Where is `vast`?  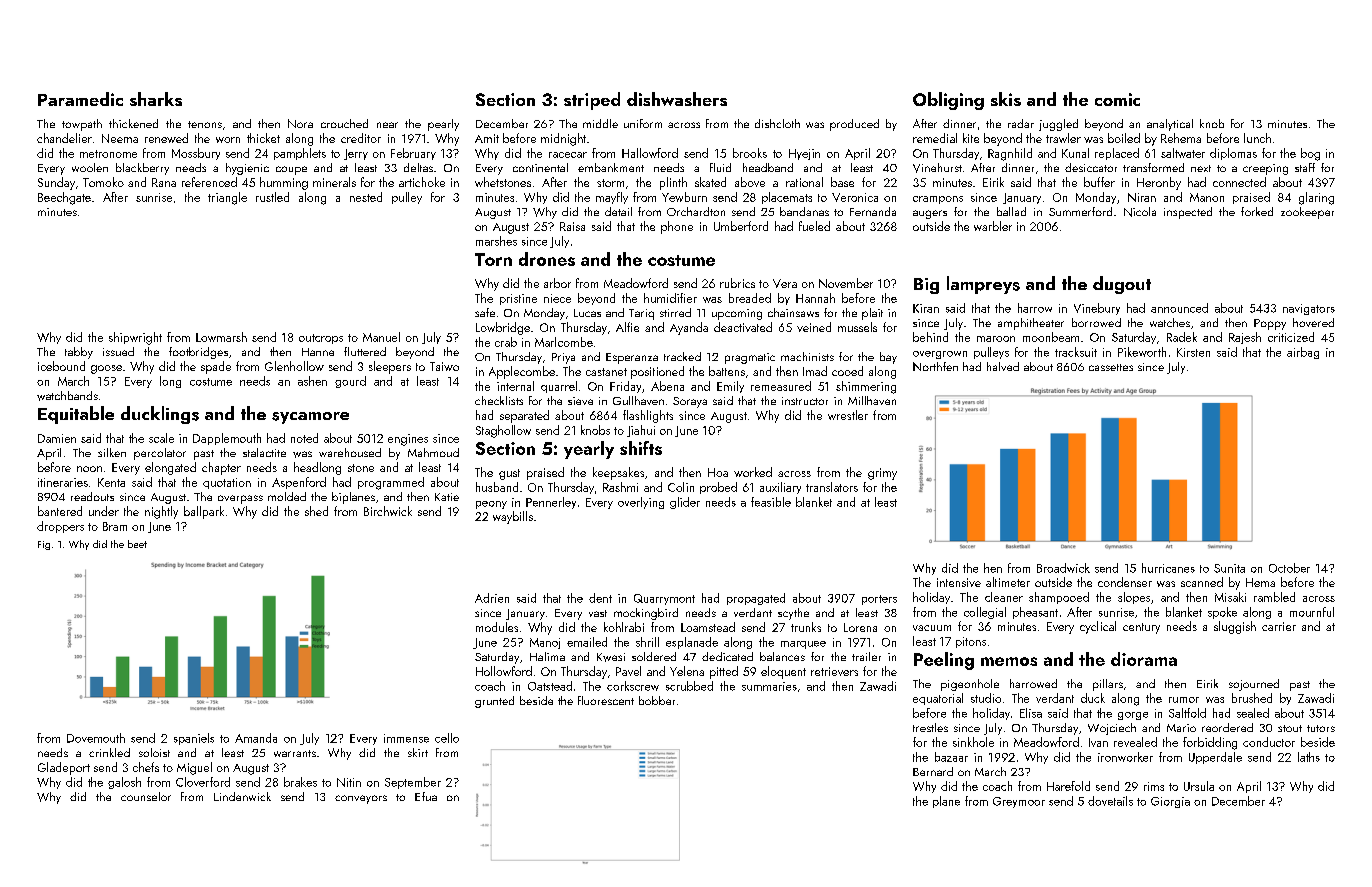
vast is located at coordinates (598, 613).
